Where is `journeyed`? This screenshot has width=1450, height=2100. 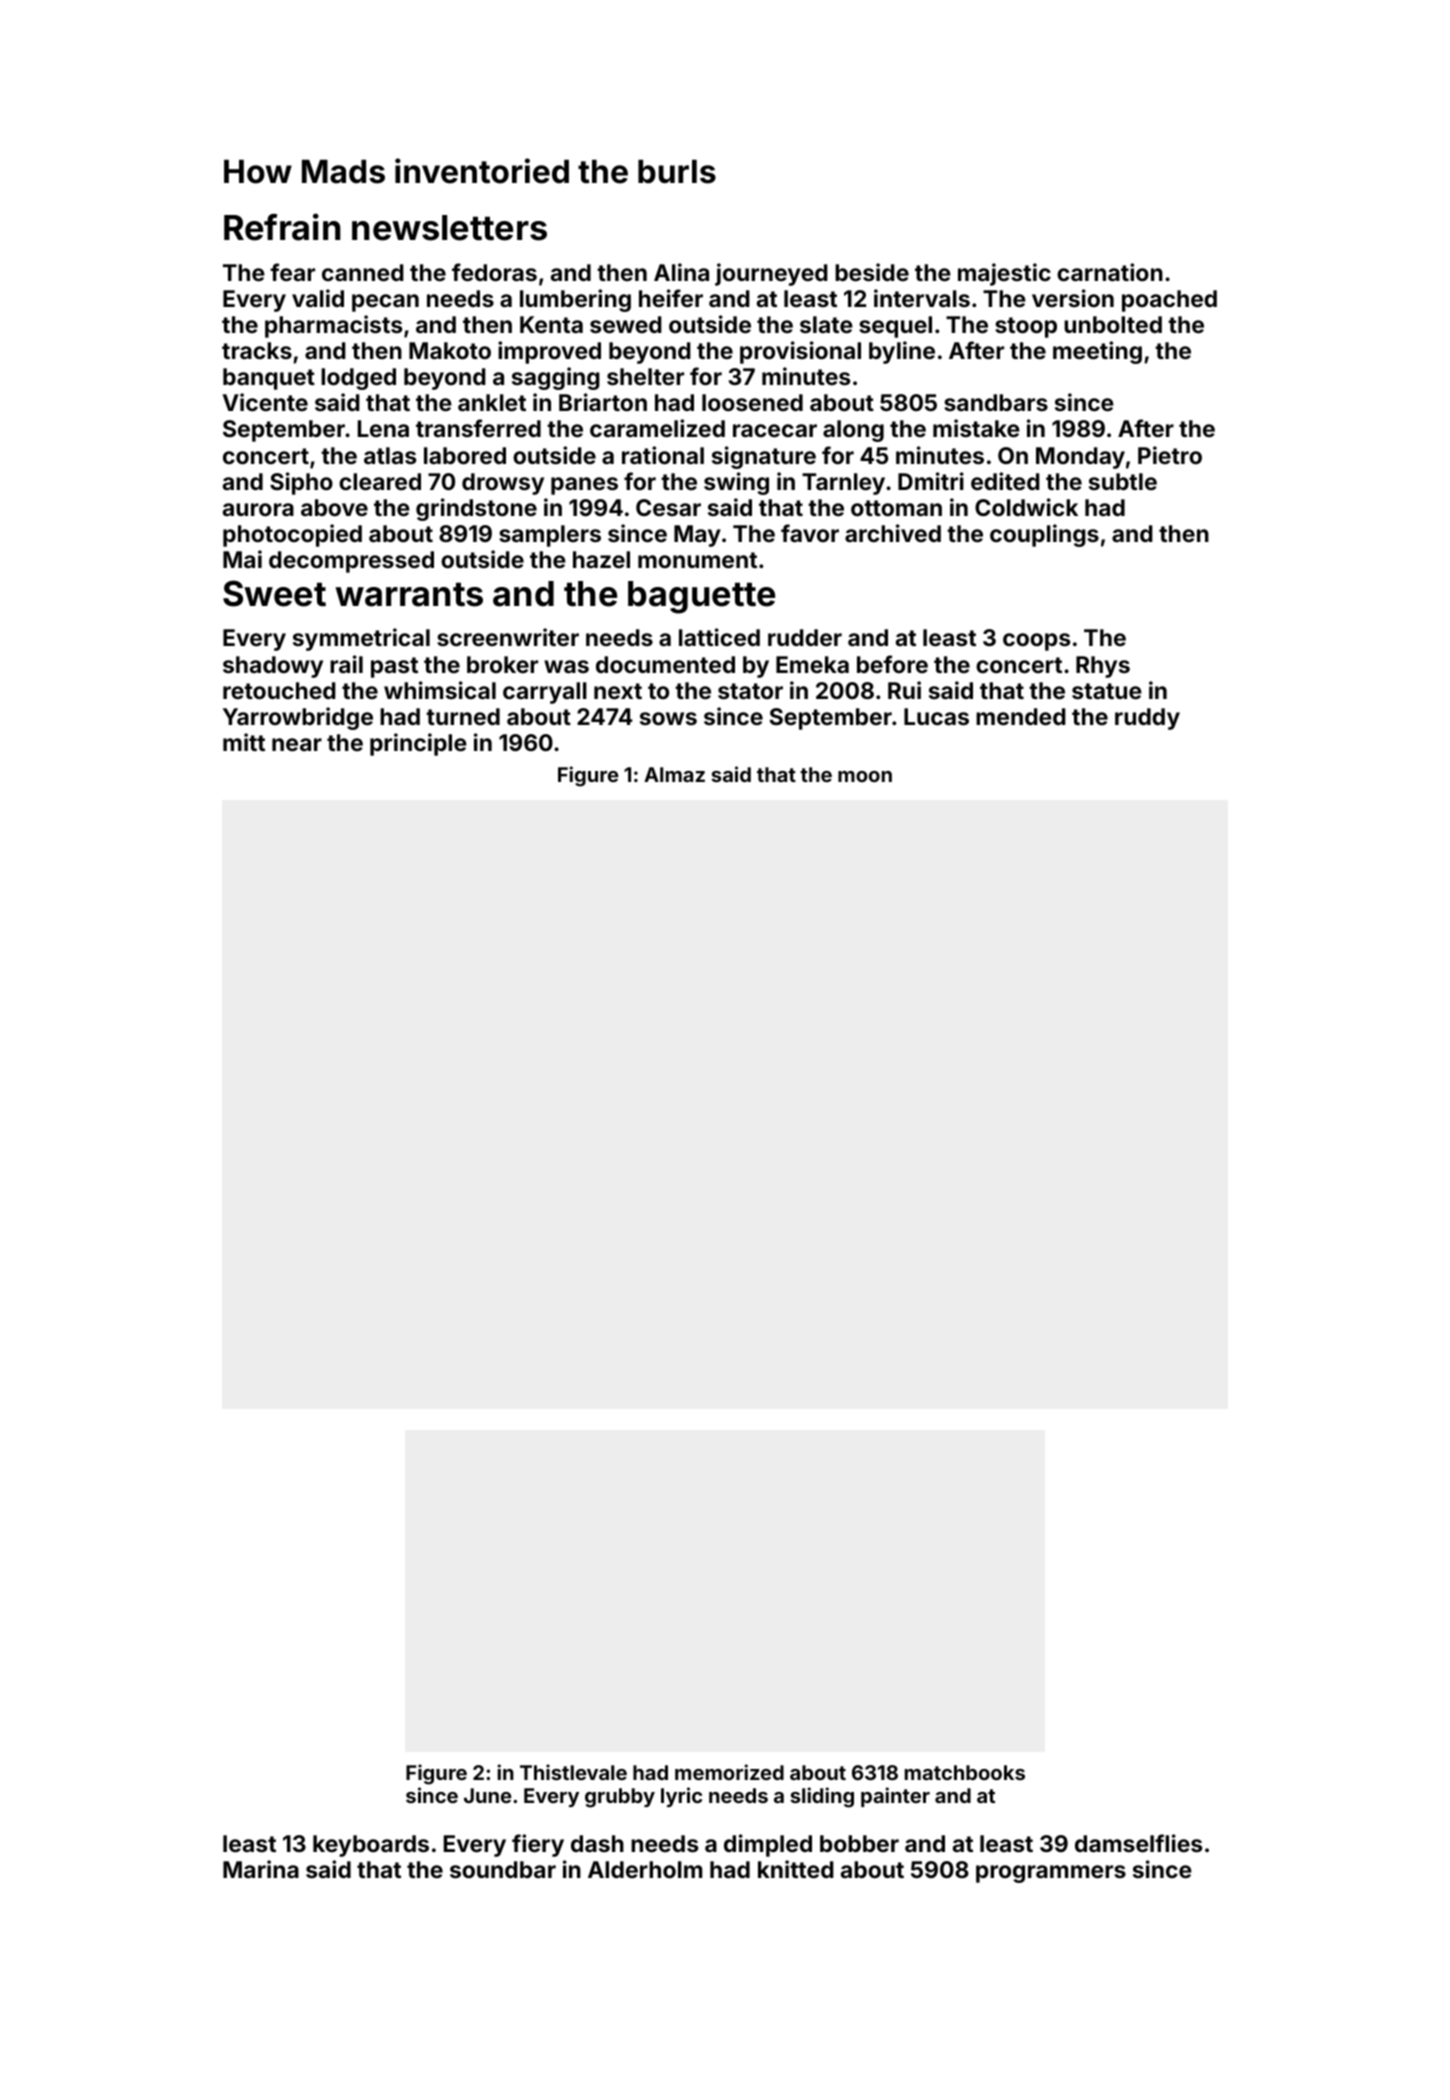 journeyed is located at coordinates (771, 274).
